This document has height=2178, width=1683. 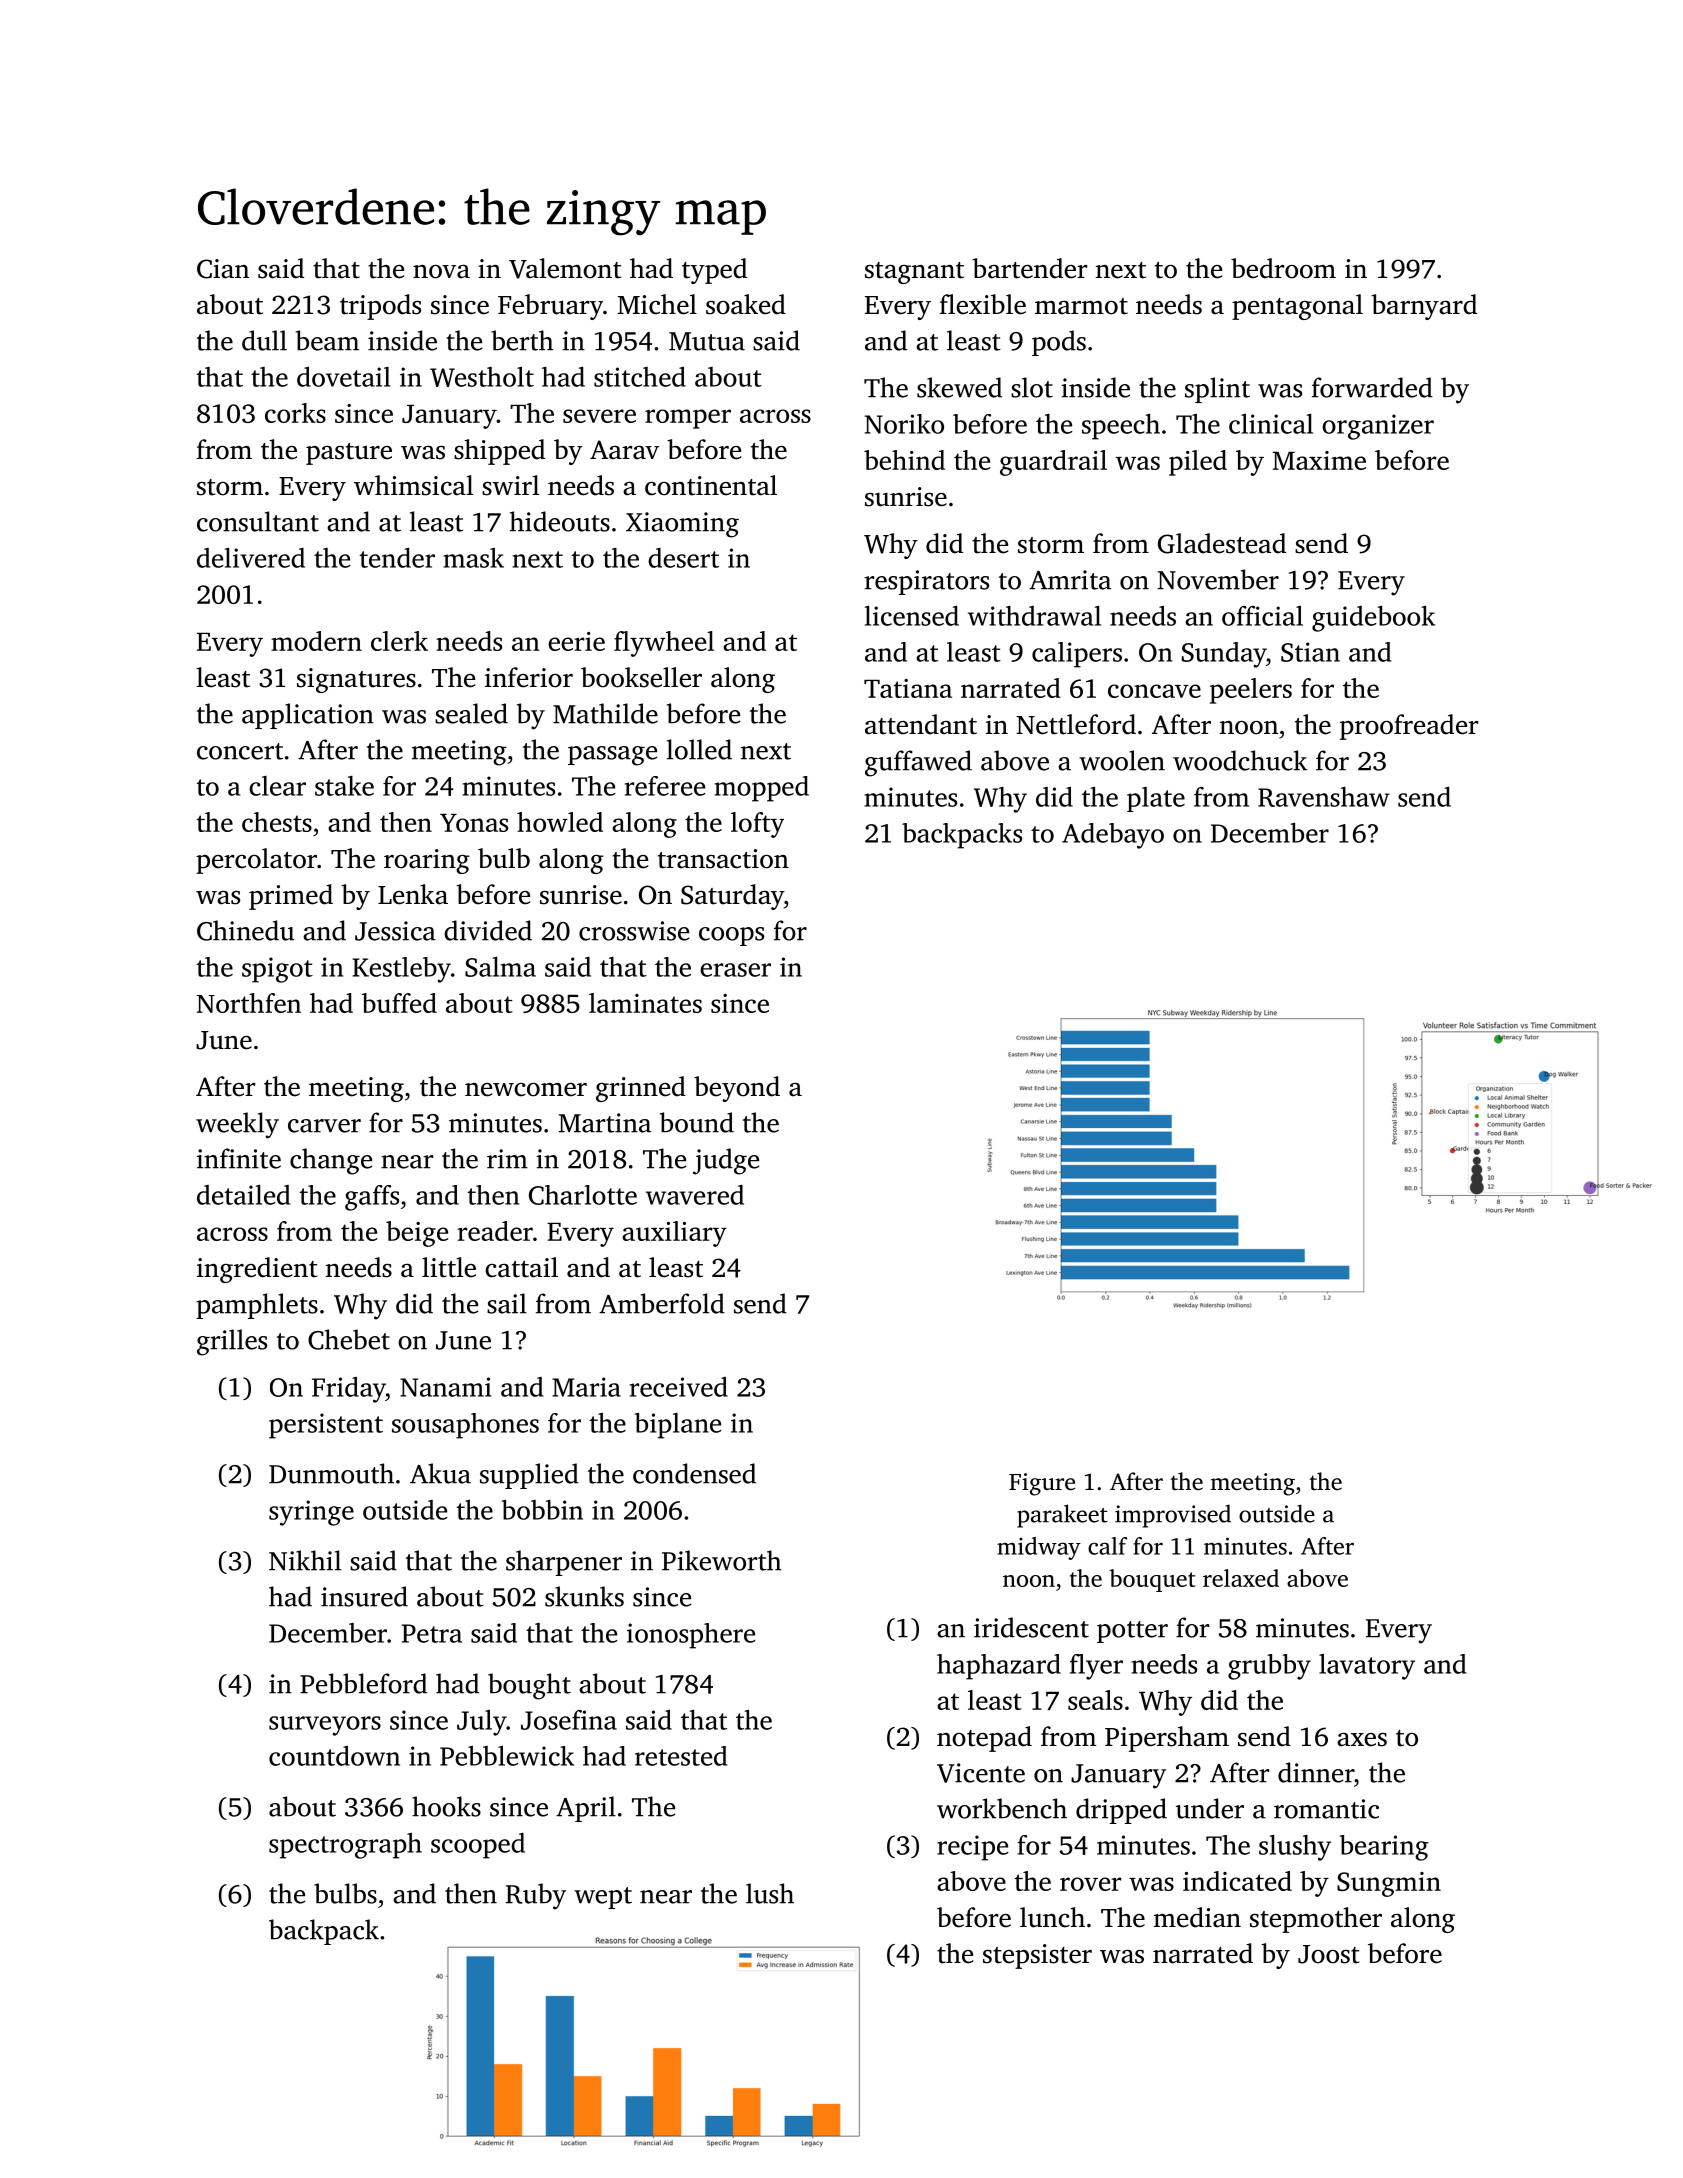 I want to click on auxiliary, so click(x=674, y=1234).
